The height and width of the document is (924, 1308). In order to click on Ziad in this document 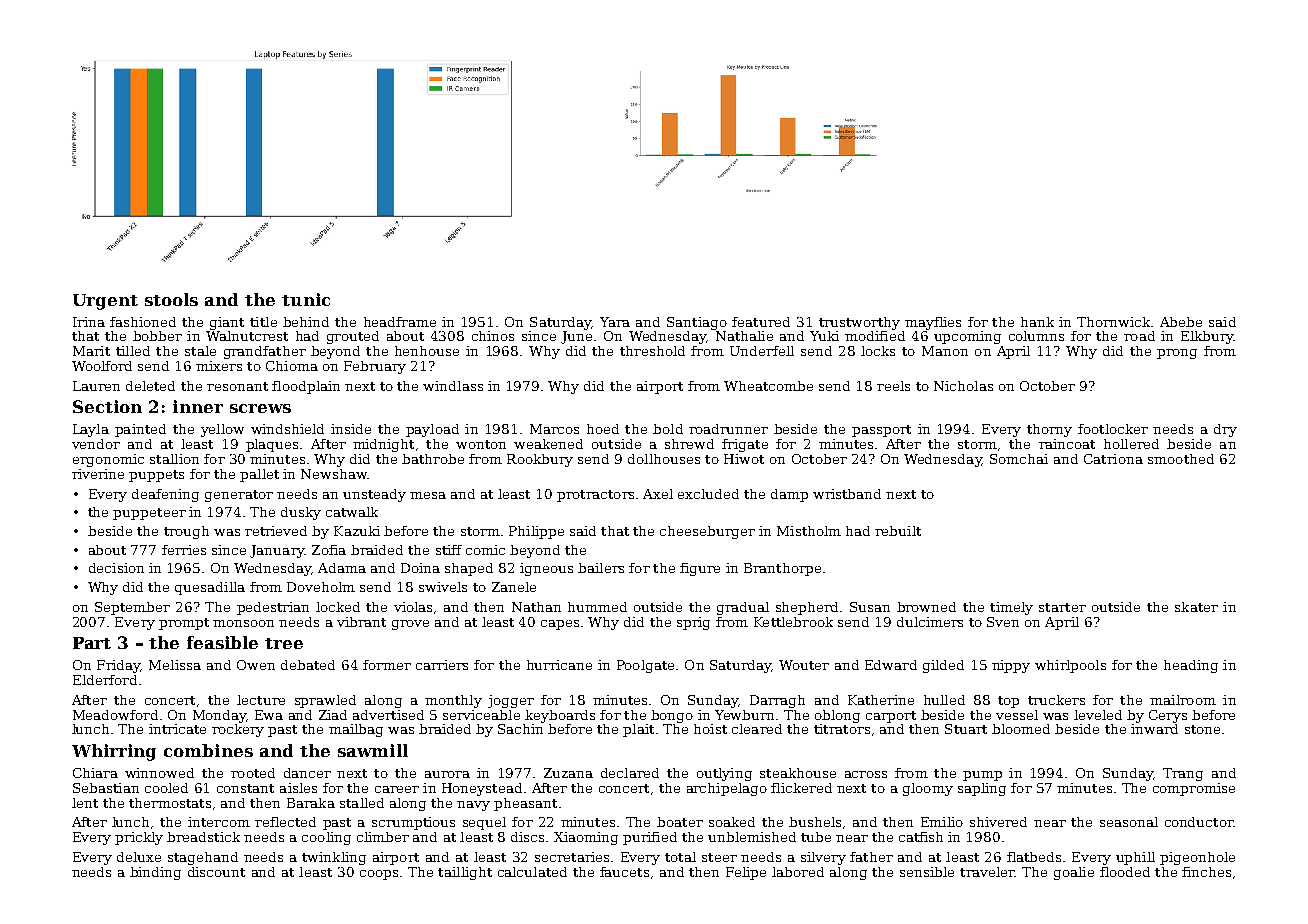, I will do `click(333, 715)`.
